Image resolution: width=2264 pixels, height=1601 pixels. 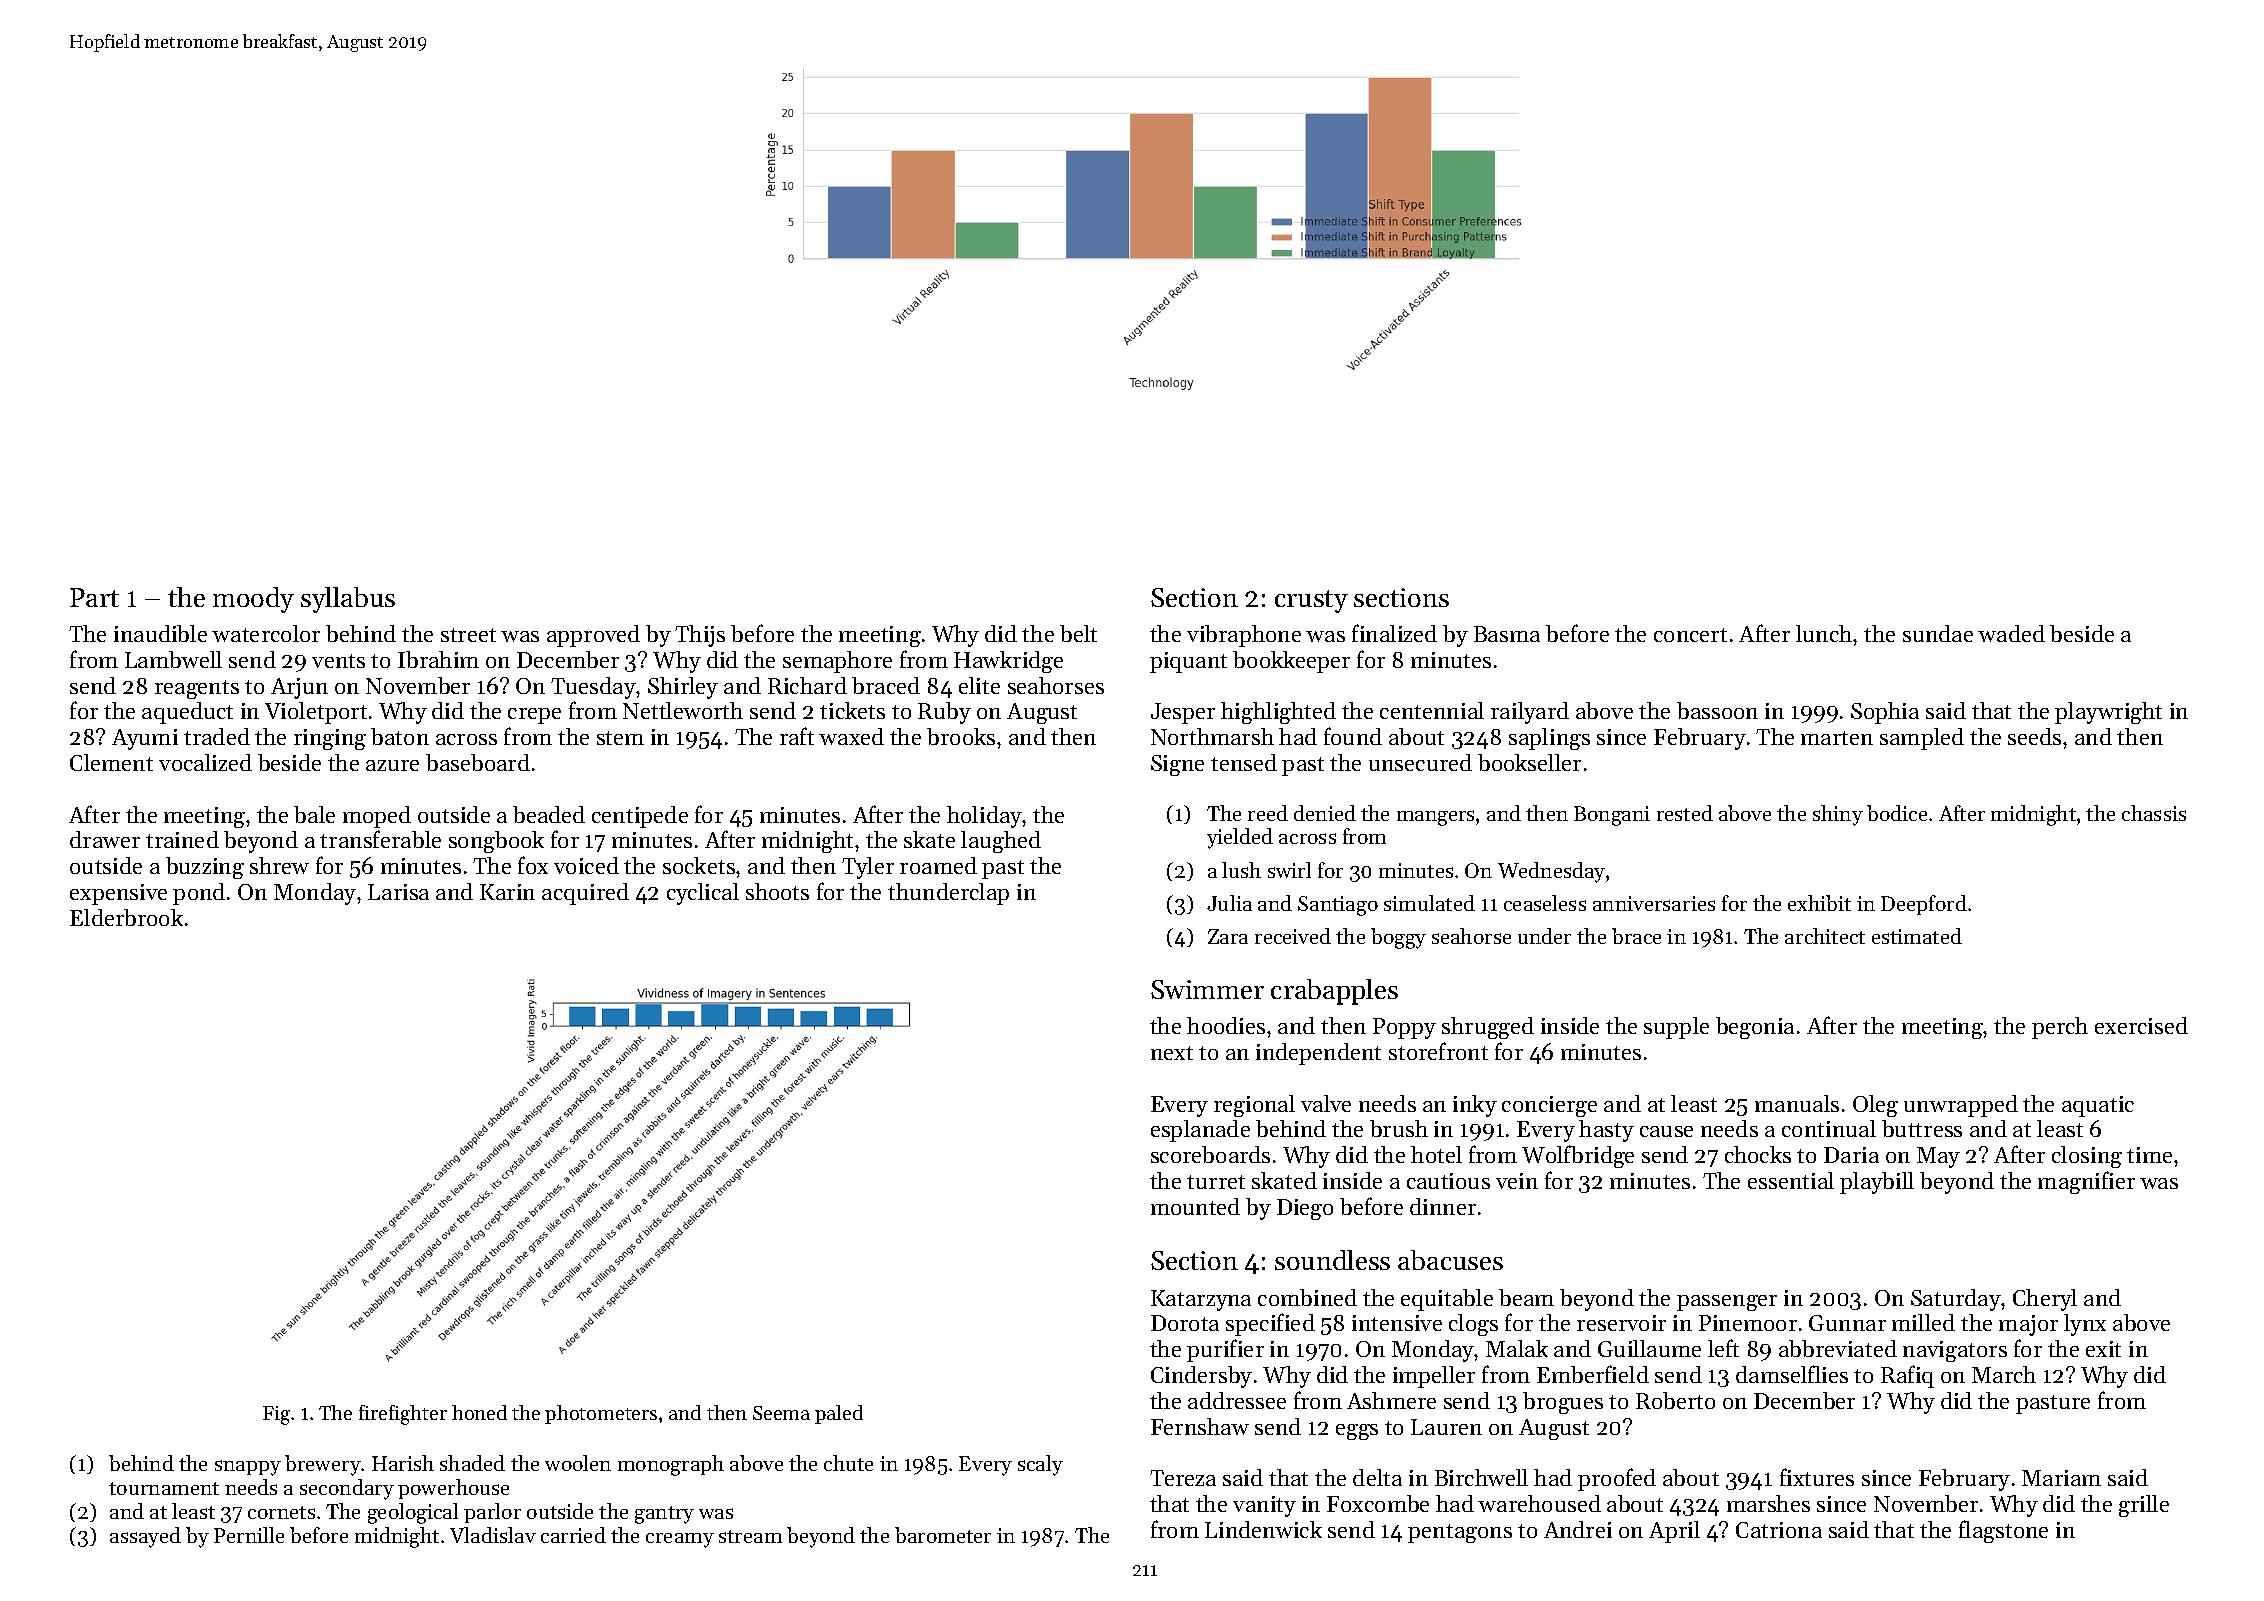 I want to click on Katarzyna, so click(x=1201, y=1300).
